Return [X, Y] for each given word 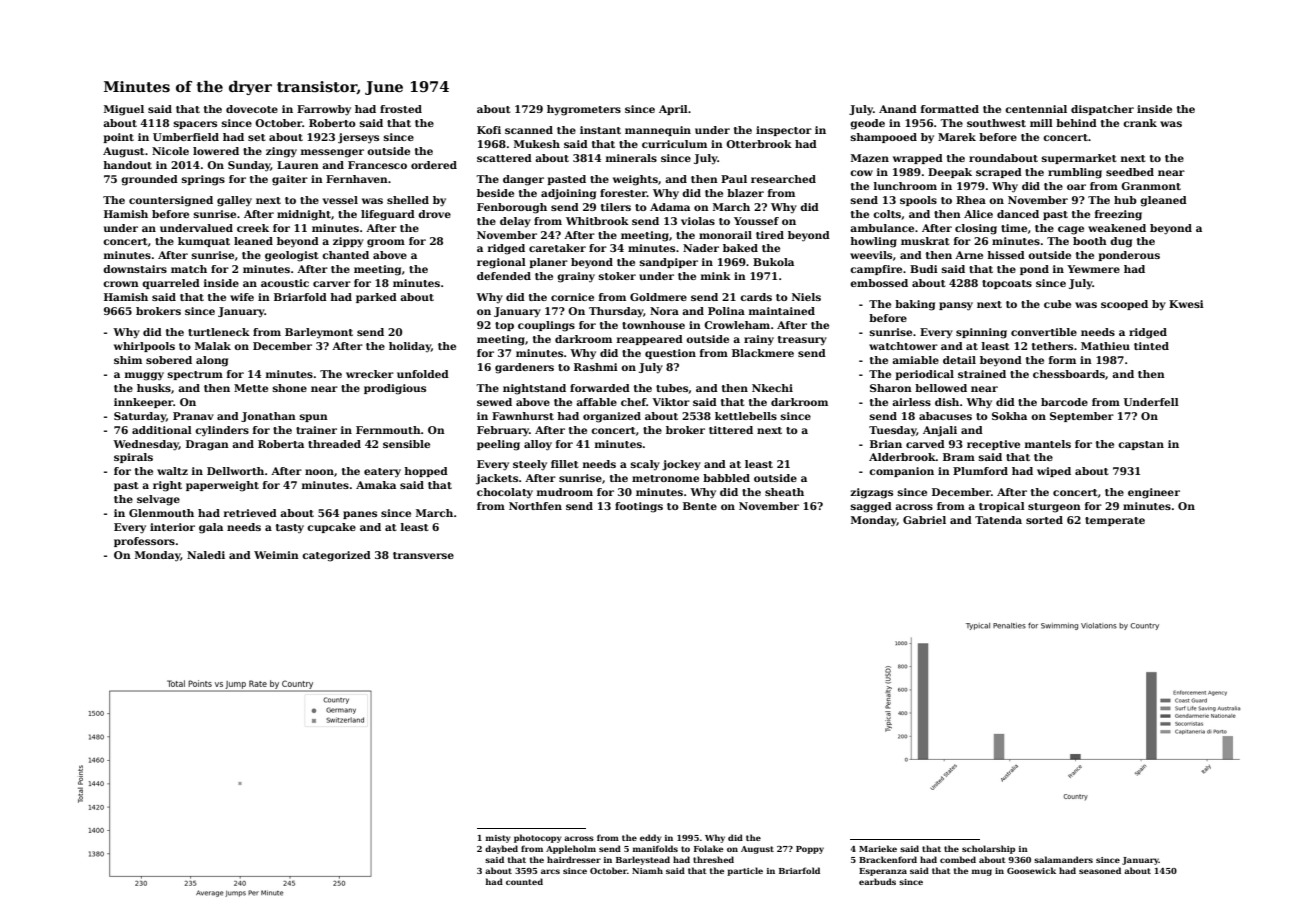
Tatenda [998, 520]
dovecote [252, 109]
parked [376, 298]
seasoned [1100, 870]
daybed [501, 849]
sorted [1044, 520]
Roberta [281, 444]
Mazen [870, 158]
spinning [981, 333]
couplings [546, 326]
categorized [336, 556]
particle [745, 871]
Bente [700, 506]
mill [1041, 123]
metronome [665, 478]
